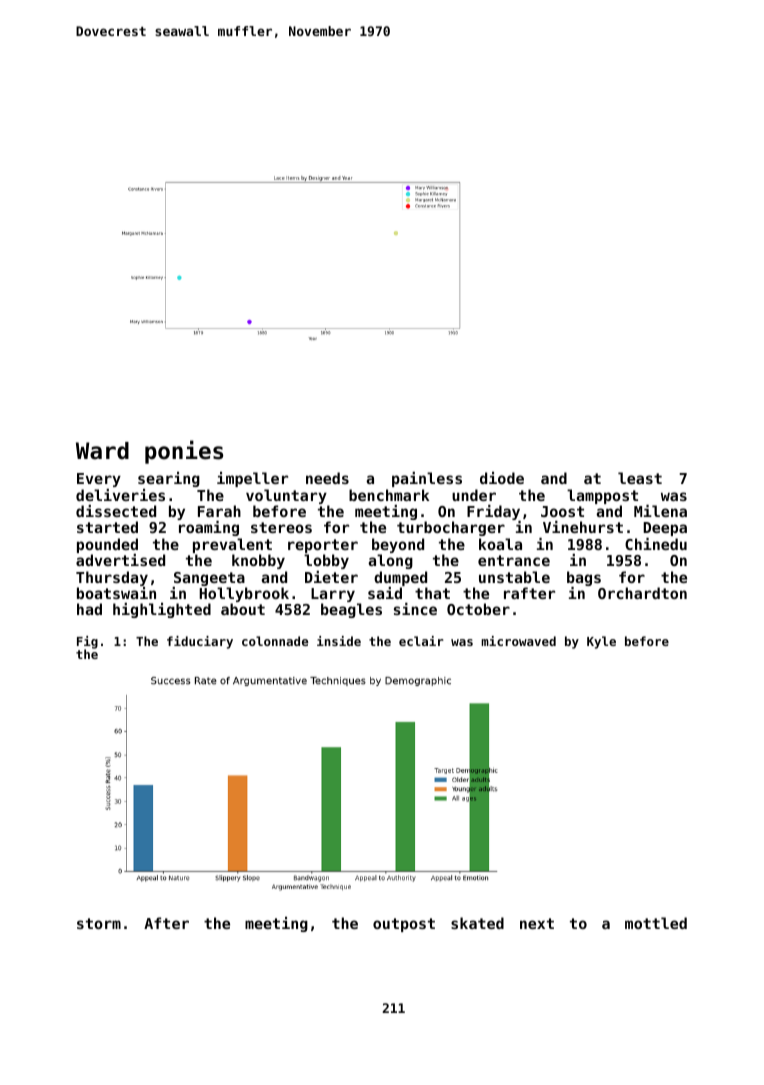 This document has width=764, height=1085. I want to click on storm, so click(99, 923).
